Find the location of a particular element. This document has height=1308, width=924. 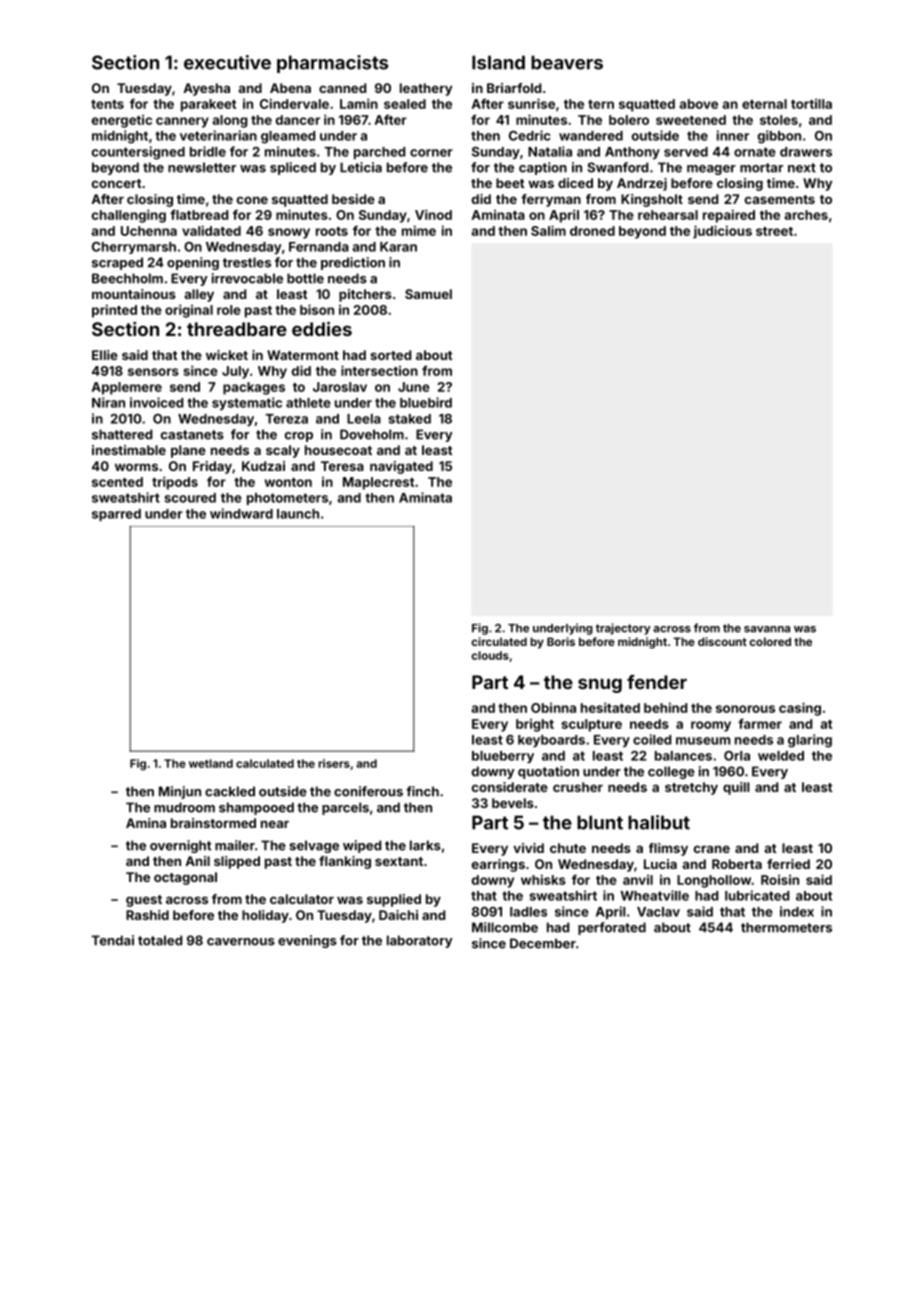

Rashid is located at coordinates (147, 915).
